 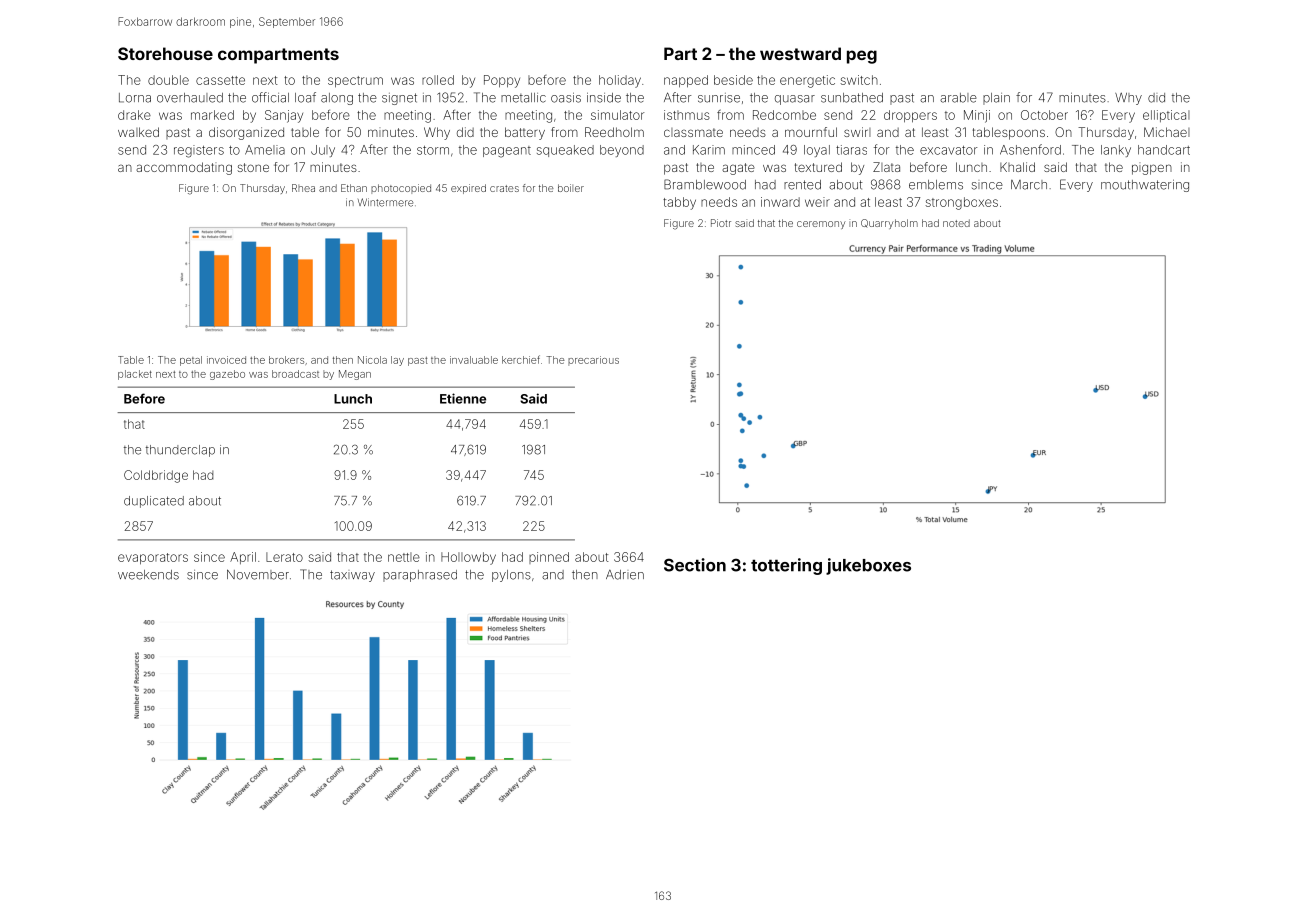 What do you see at coordinates (385, 202) in the image?
I see `Wintermere` at bounding box center [385, 202].
